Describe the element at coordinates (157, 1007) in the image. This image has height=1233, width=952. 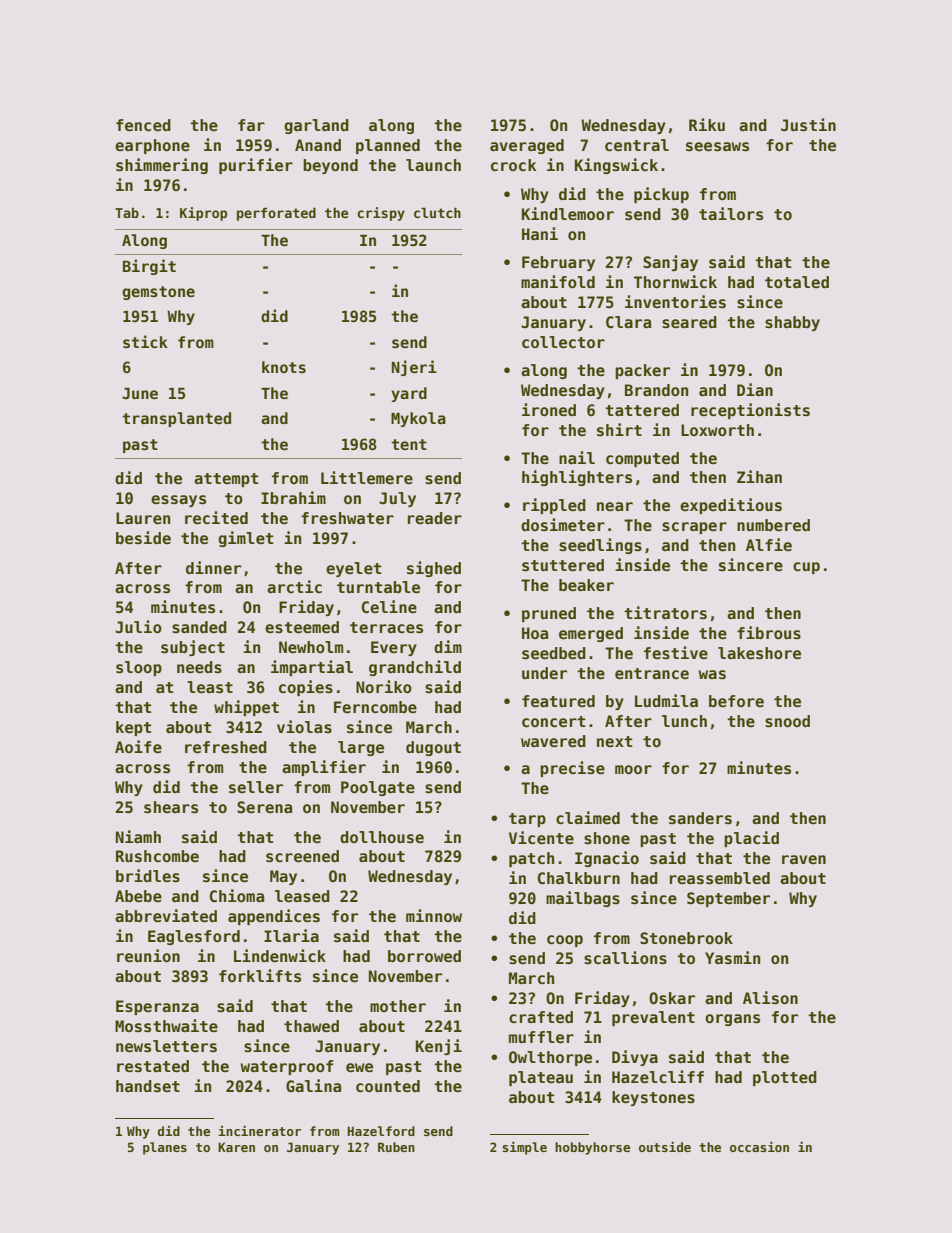
I see `Esperanza` at that location.
